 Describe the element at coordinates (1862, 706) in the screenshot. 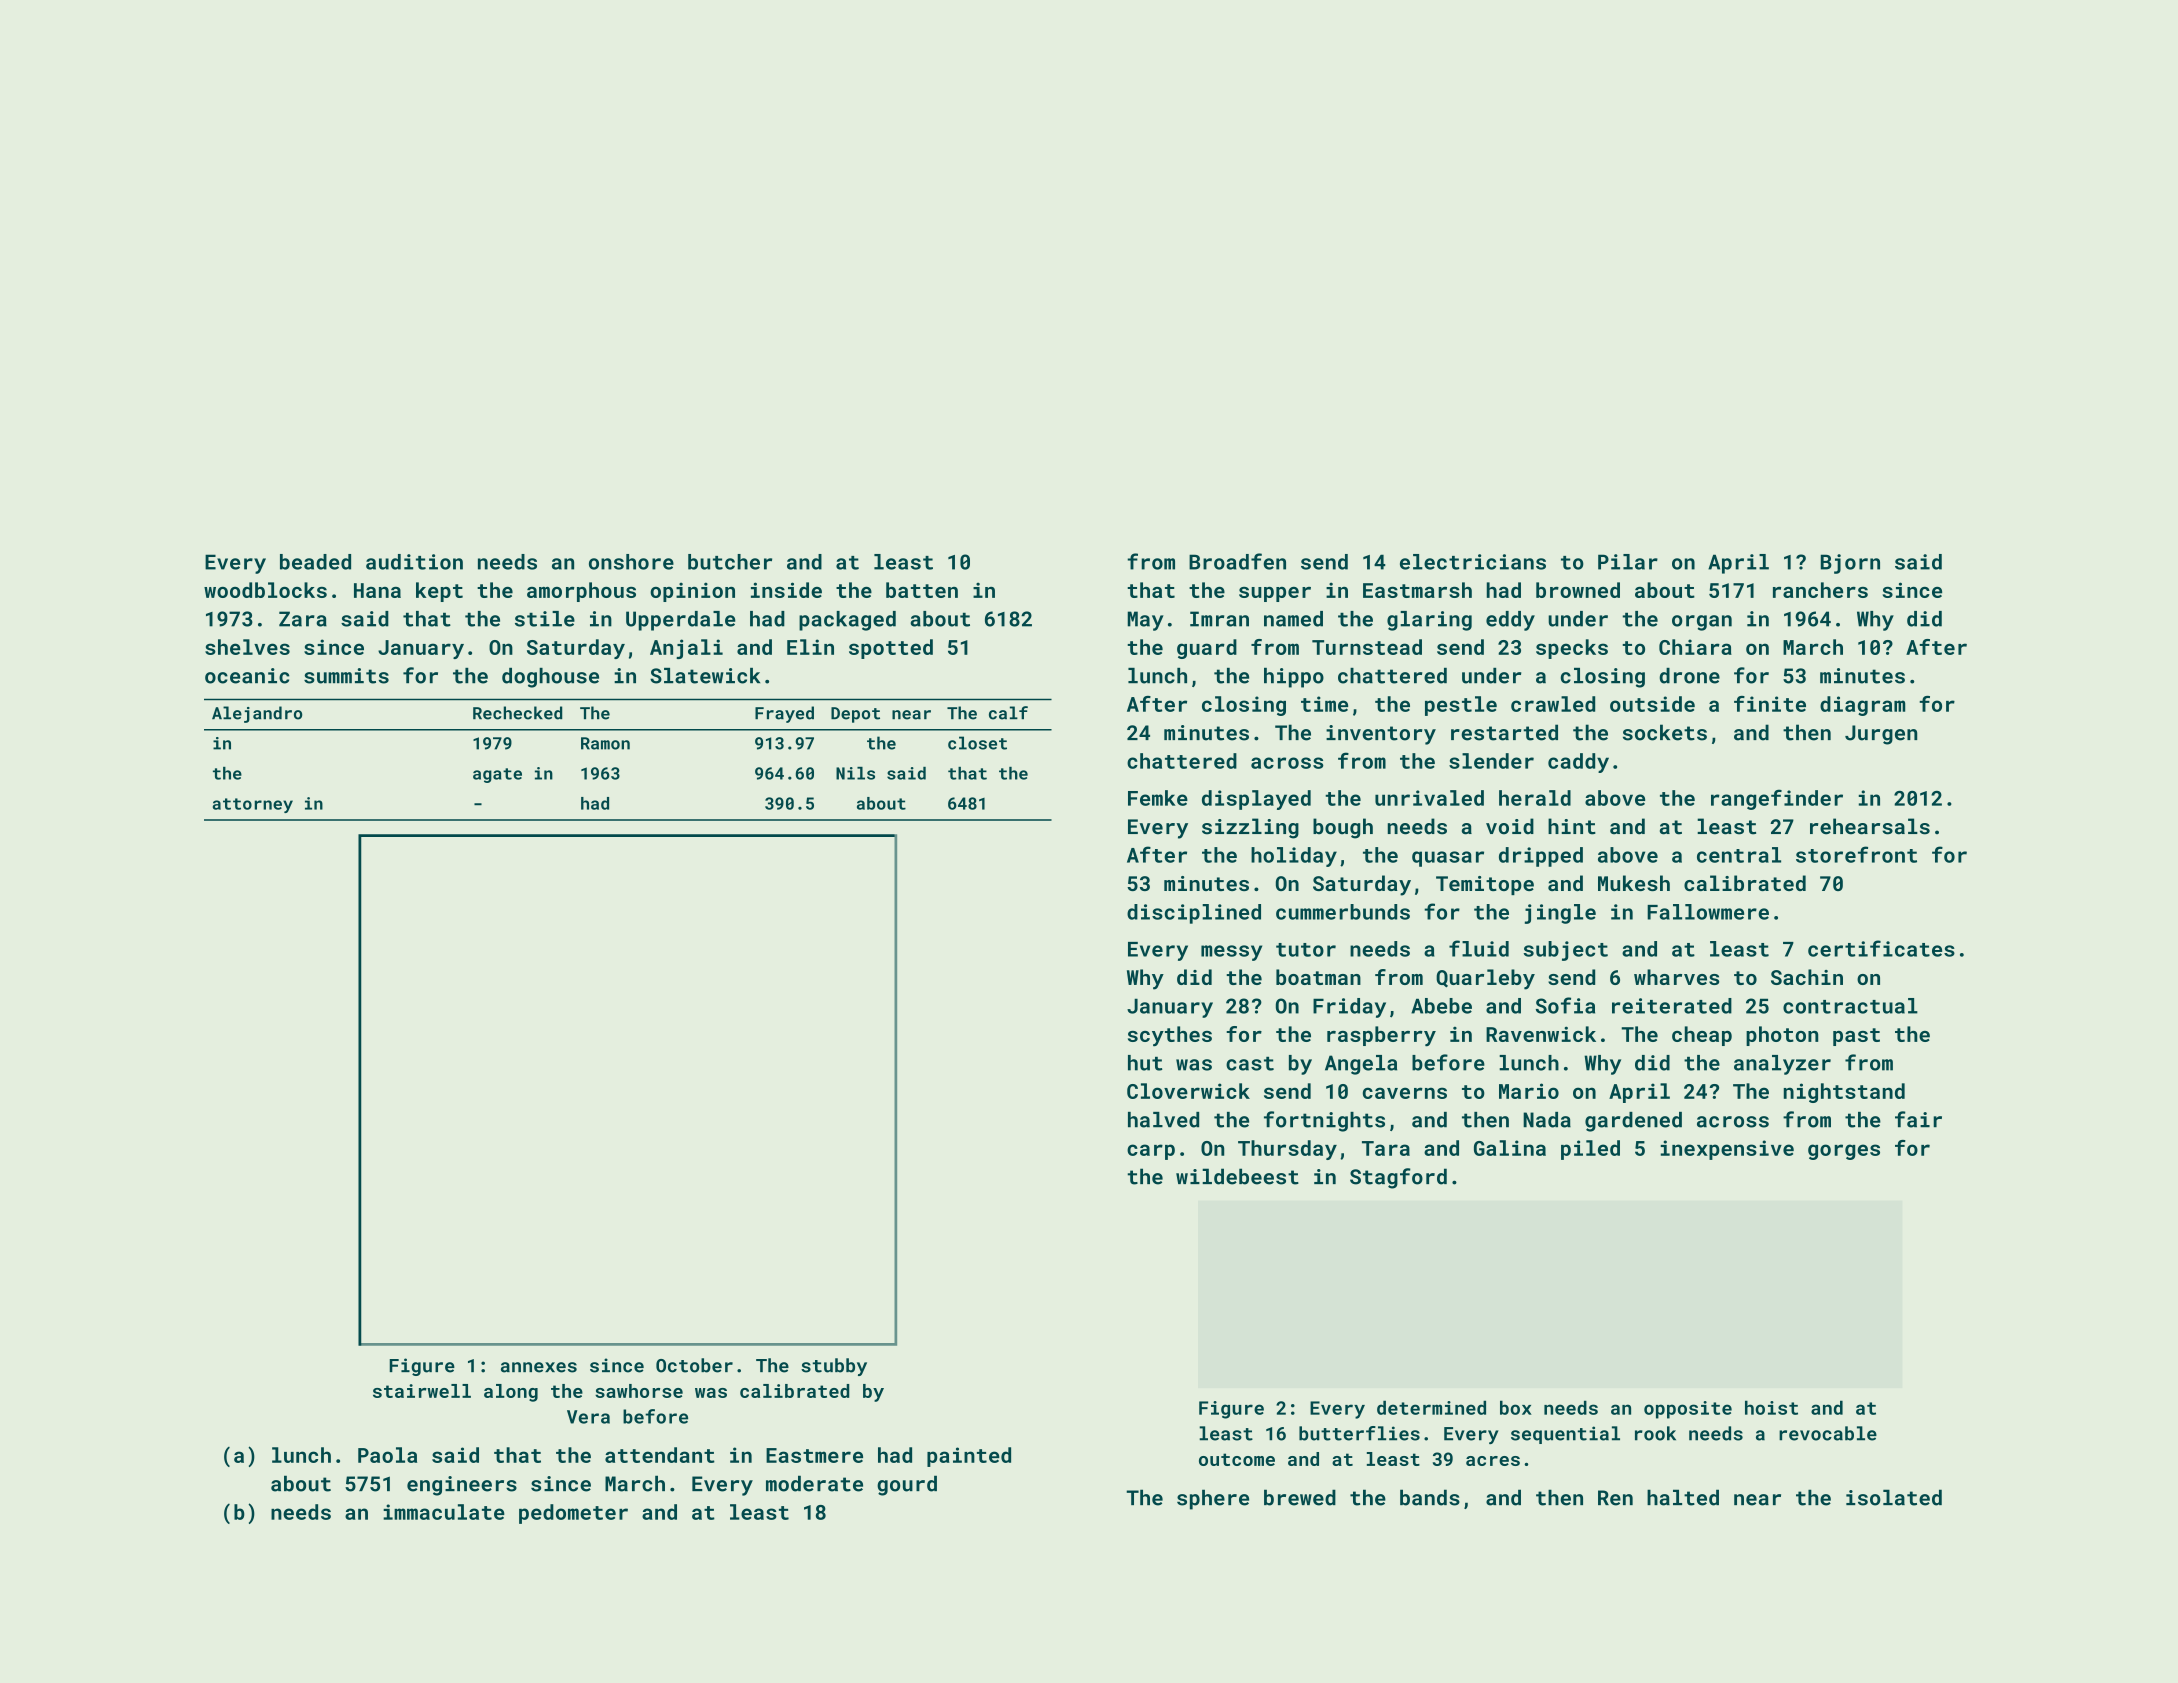

I see `diagram` at that location.
